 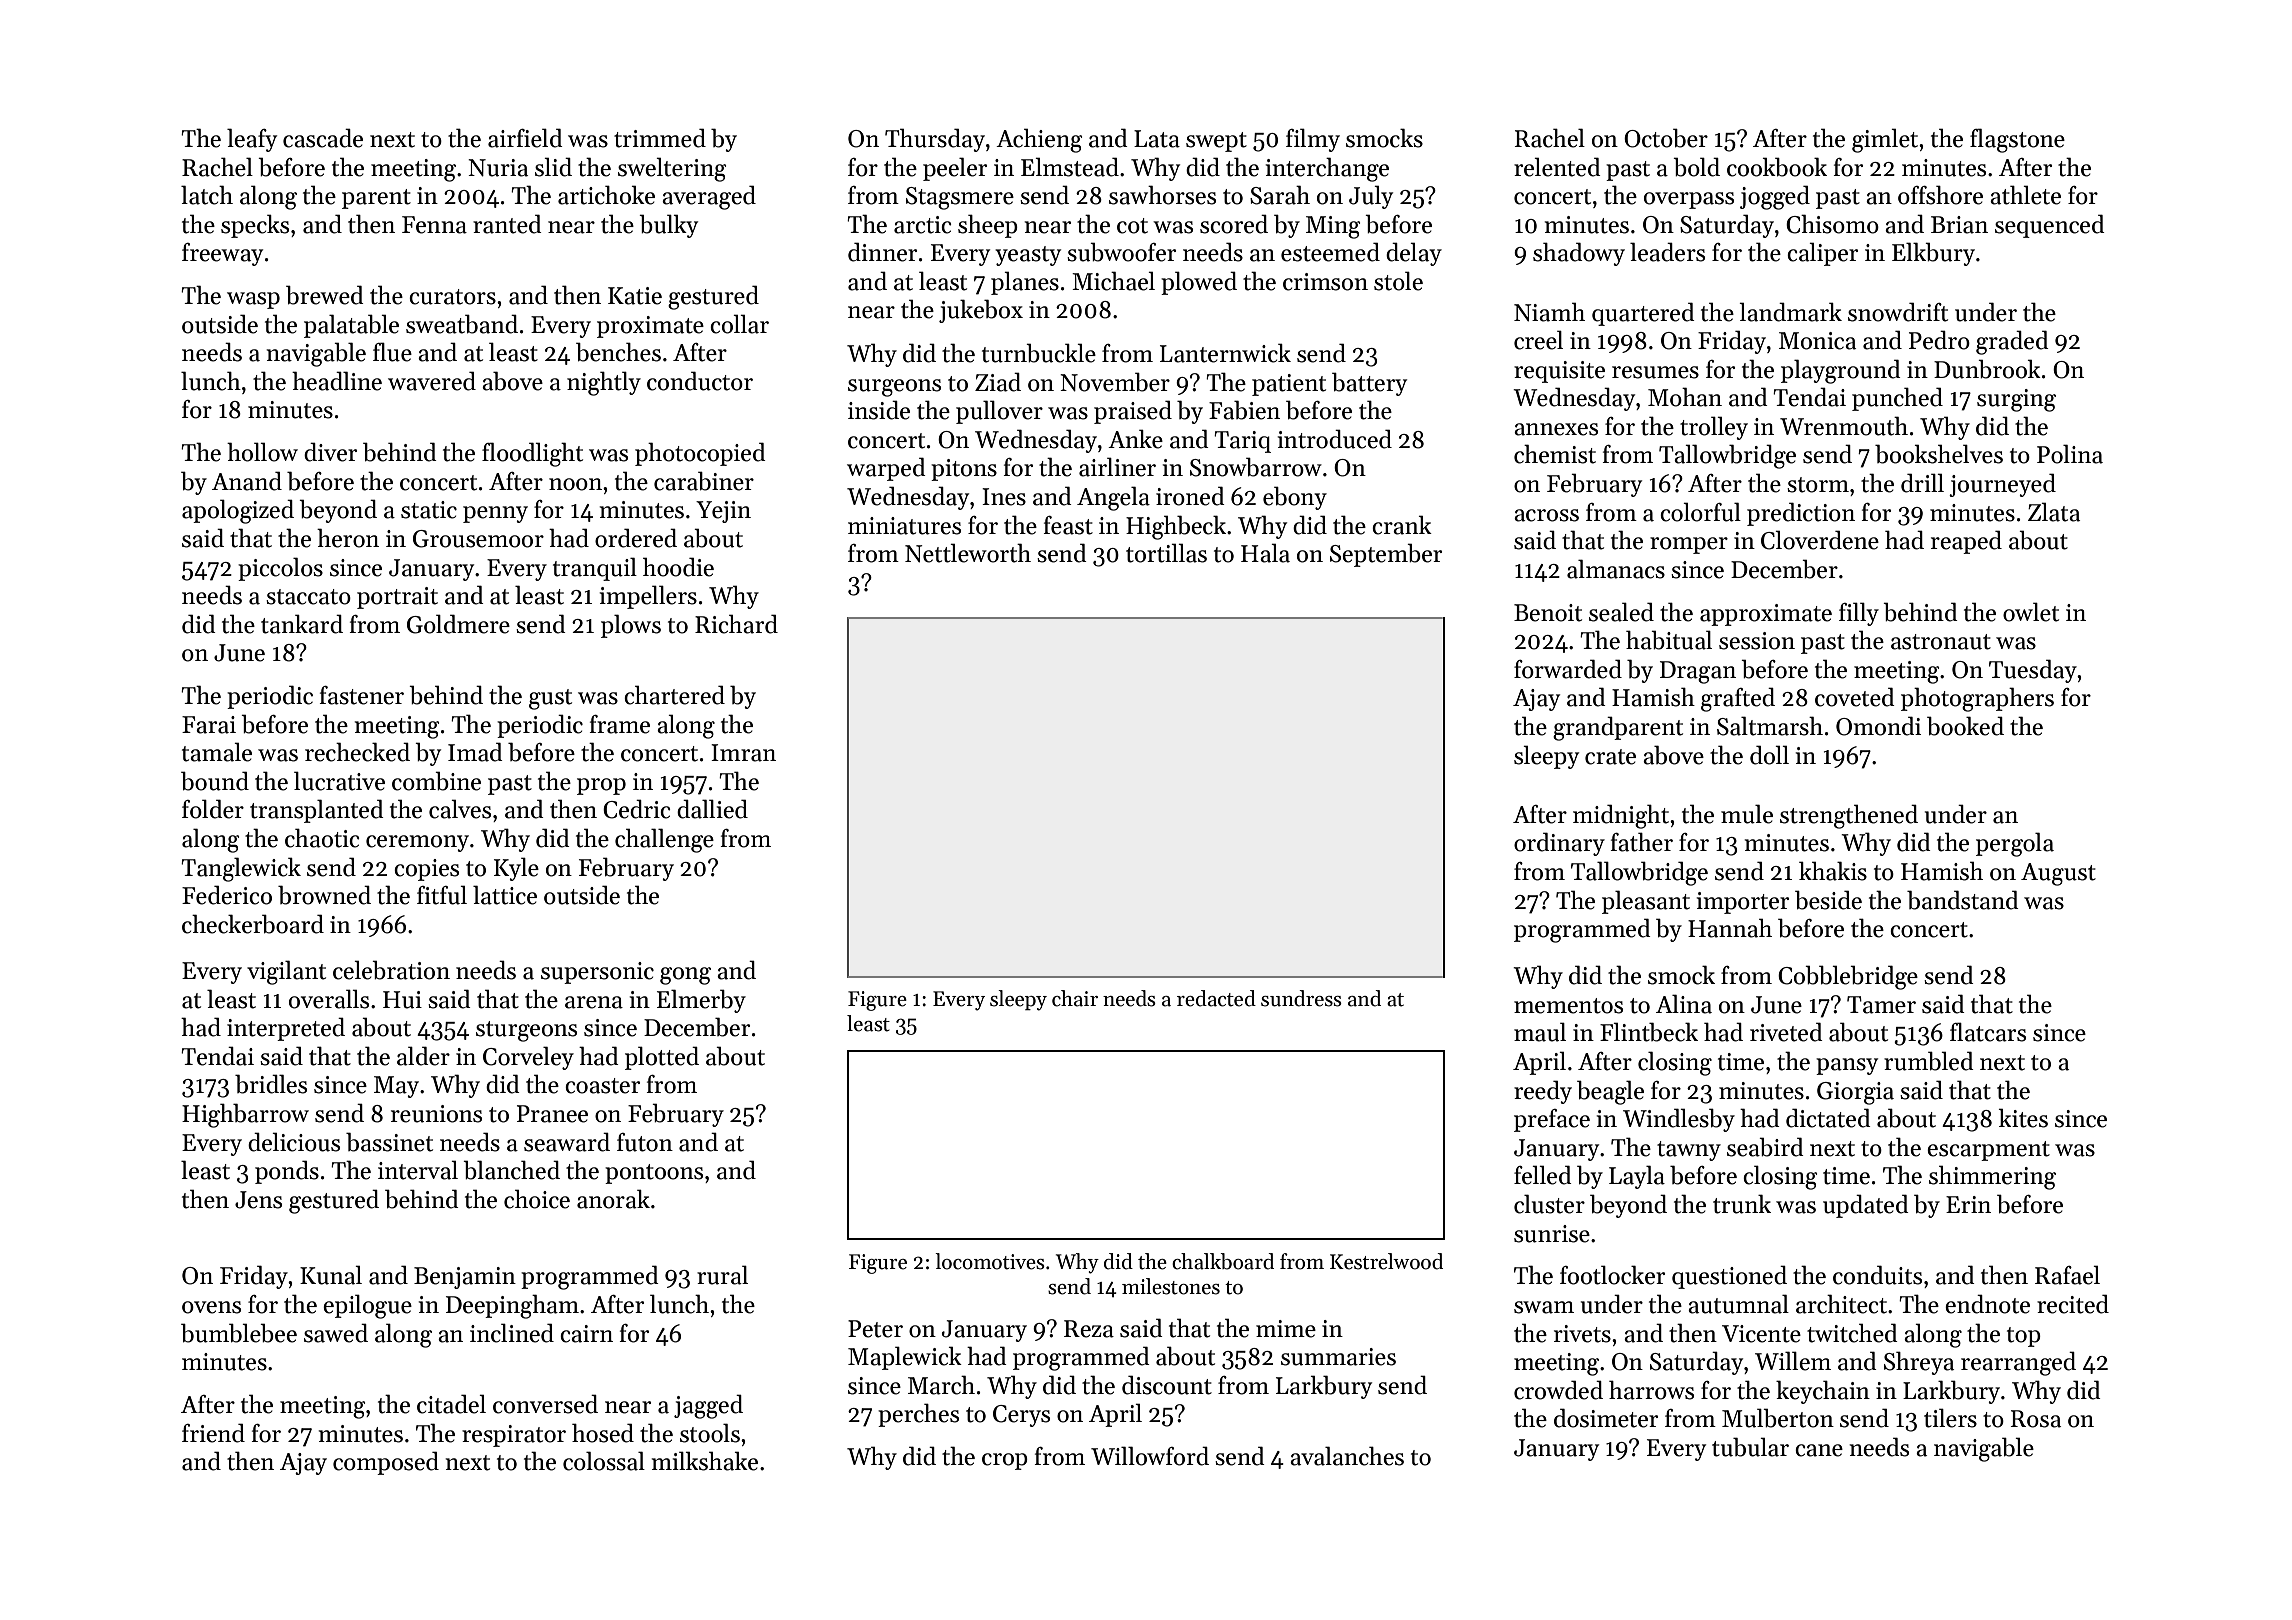 What do you see at coordinates (417, 843) in the screenshot?
I see `ceremony` at bounding box center [417, 843].
